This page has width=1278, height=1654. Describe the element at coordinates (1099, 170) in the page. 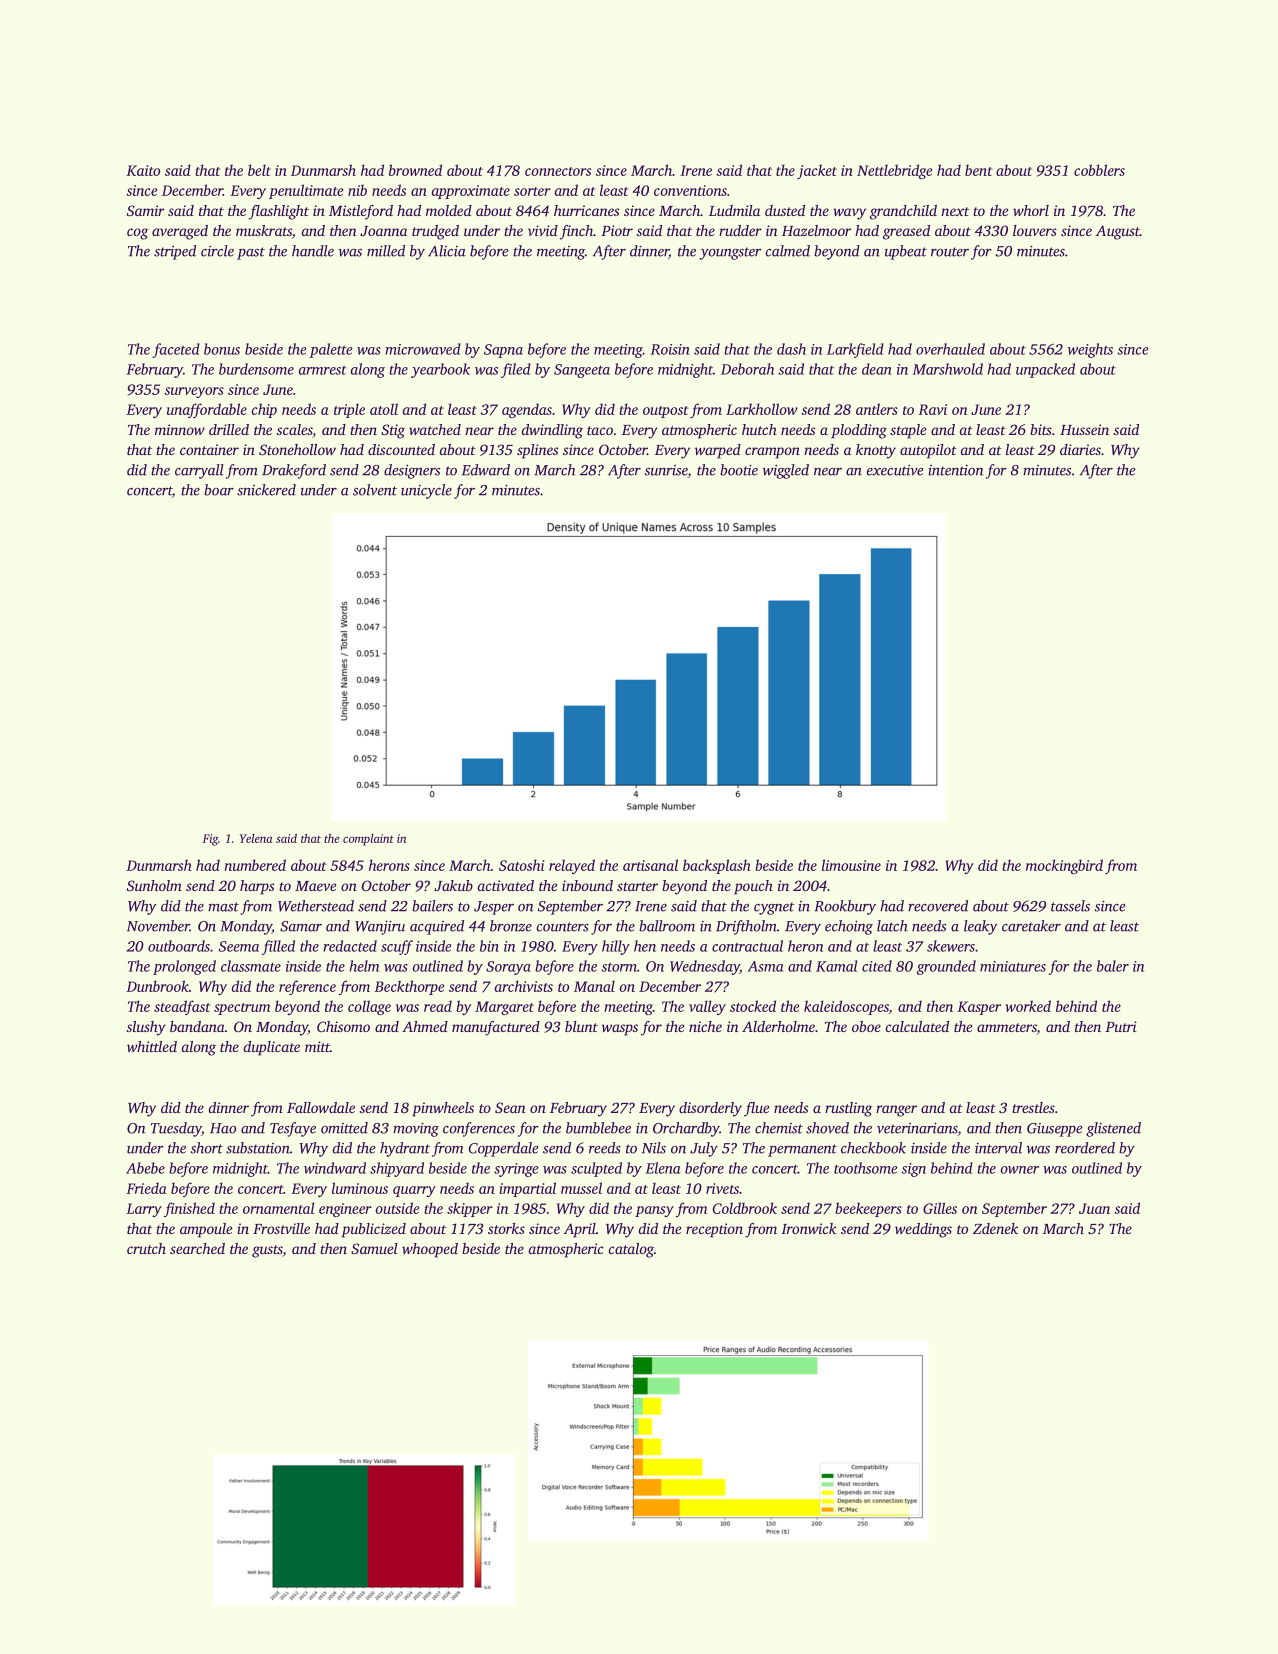

I see `cobblers` at that location.
